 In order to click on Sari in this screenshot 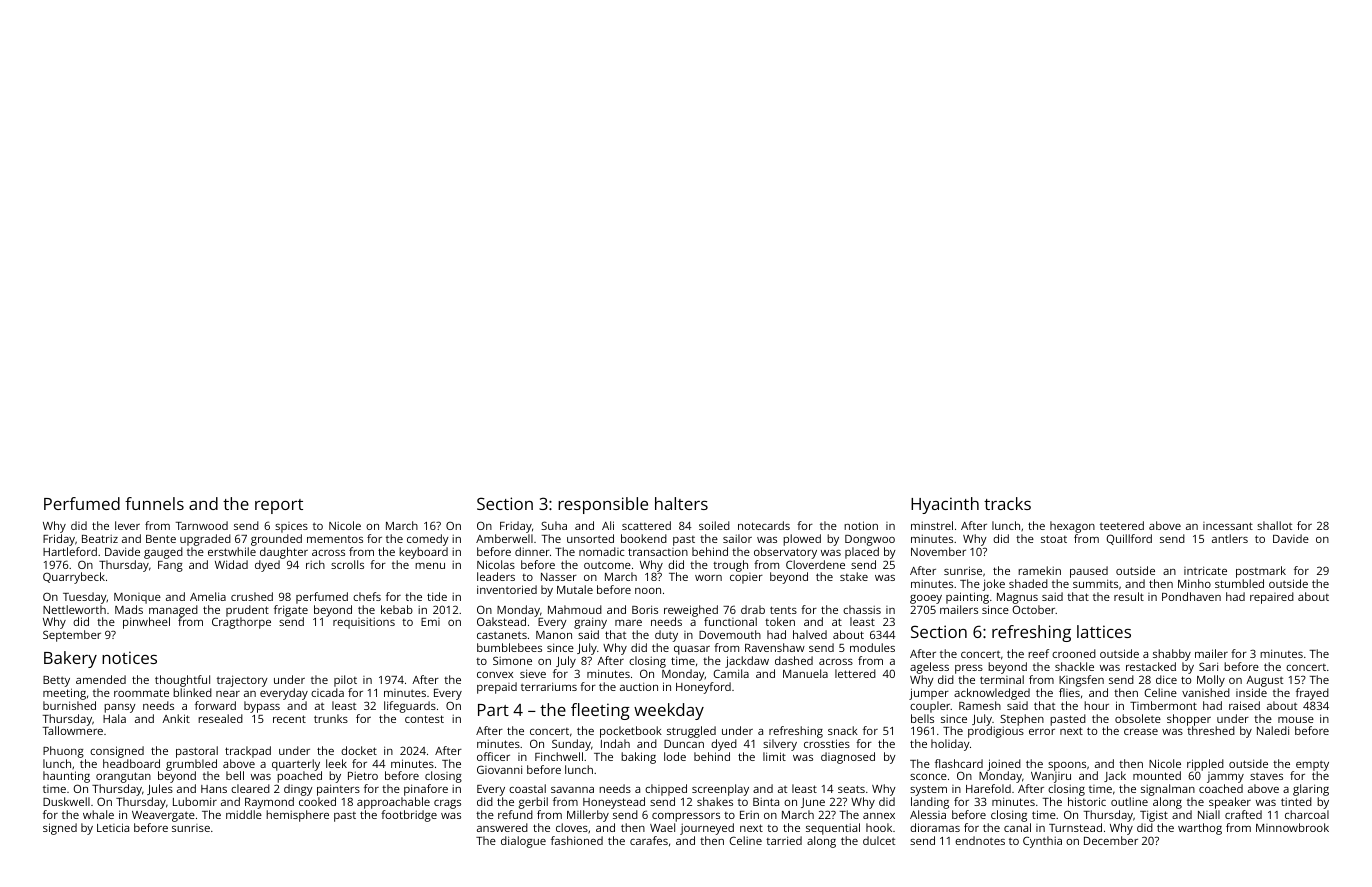, I will do `click(1208, 666)`.
